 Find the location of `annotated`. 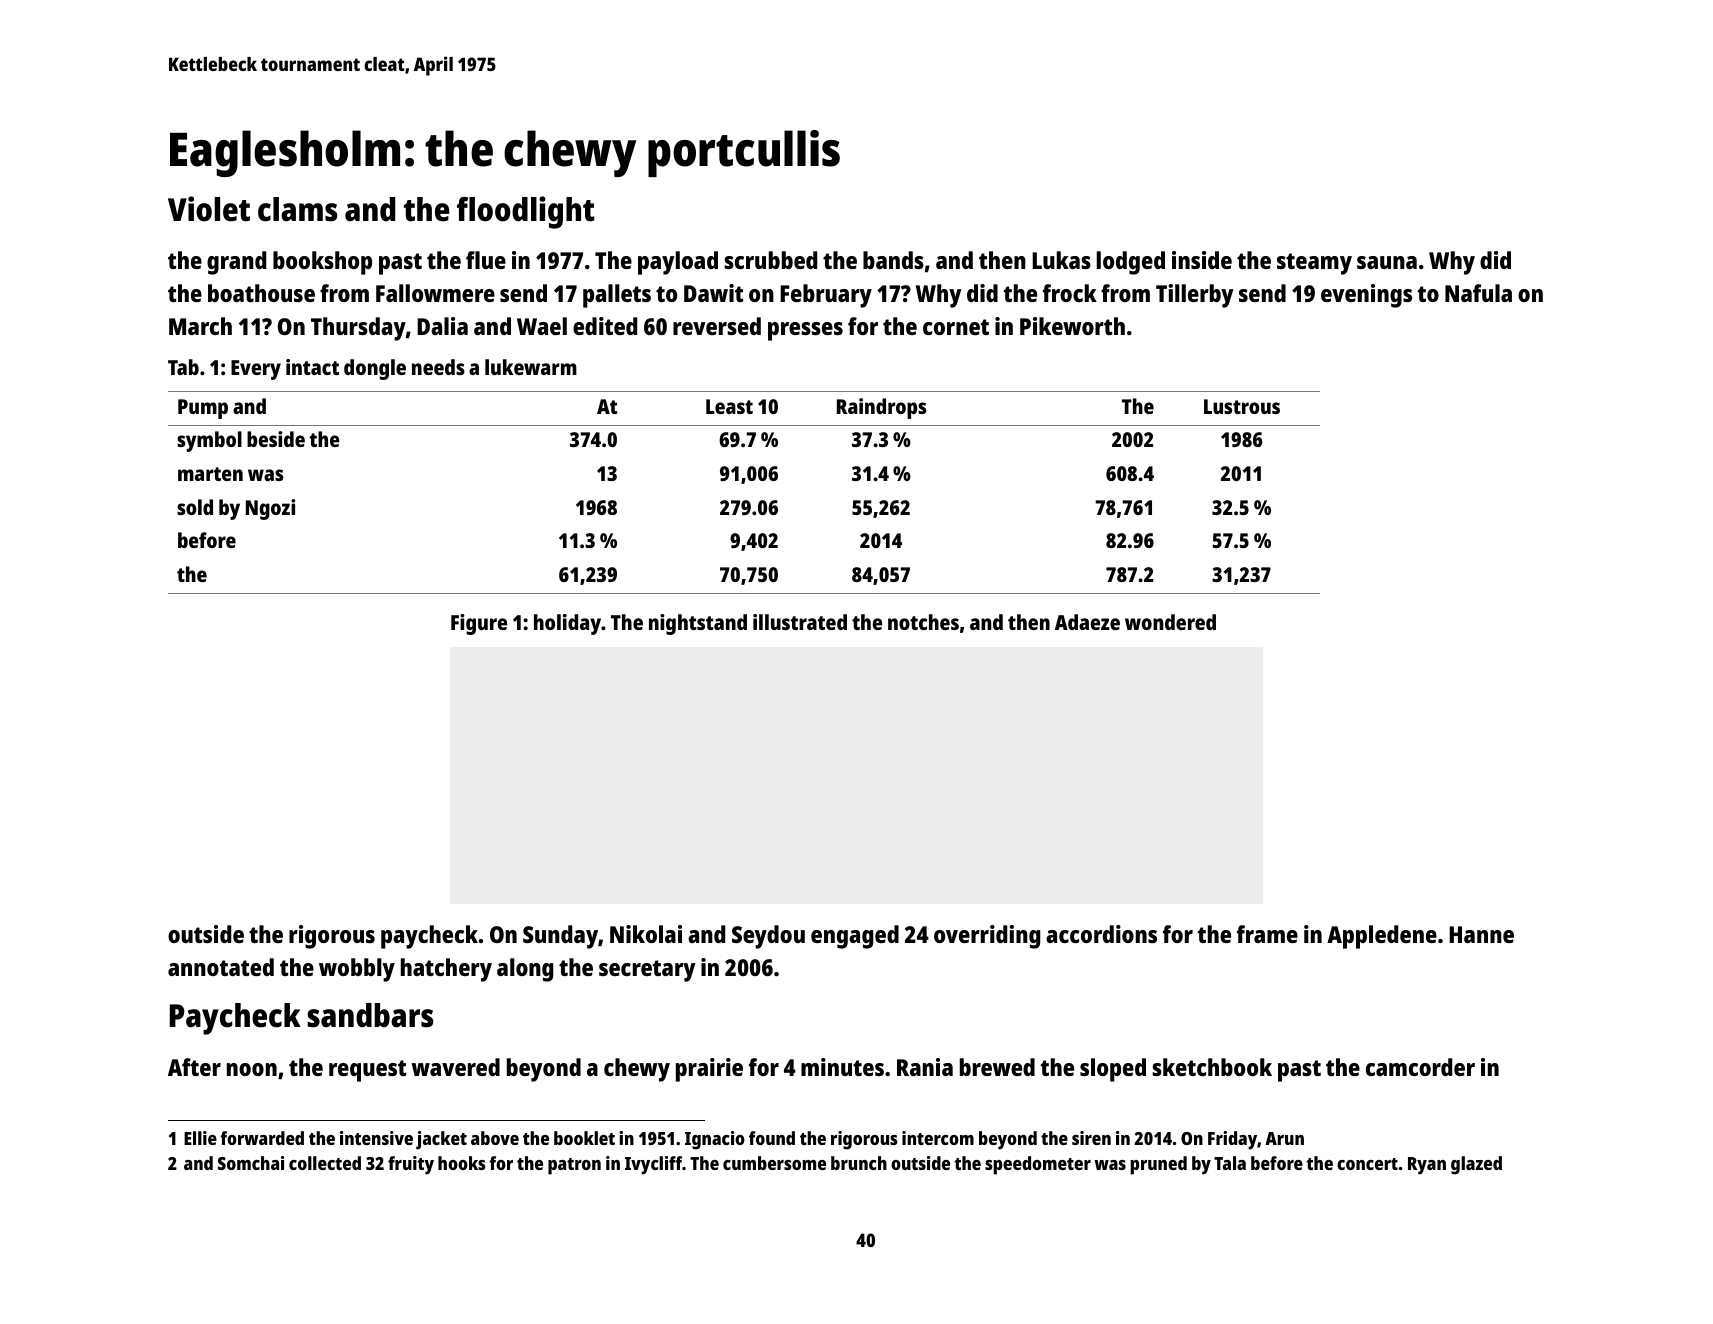

annotated is located at coordinates (221, 967).
